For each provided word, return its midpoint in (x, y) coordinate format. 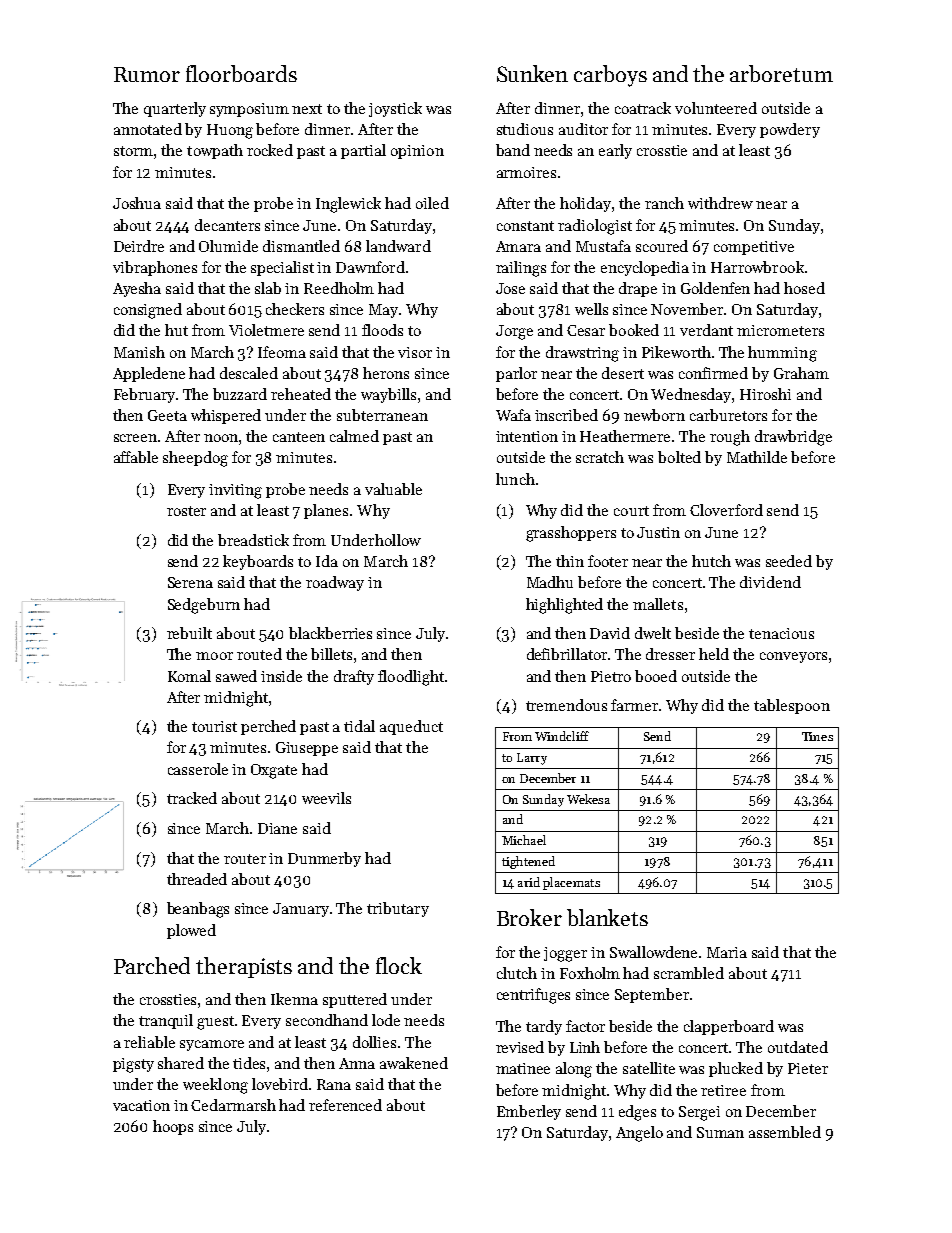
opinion (417, 152)
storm (133, 151)
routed (259, 654)
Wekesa (588, 799)
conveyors (793, 657)
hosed (804, 288)
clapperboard (729, 1027)
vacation (141, 1105)
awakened (414, 1063)
